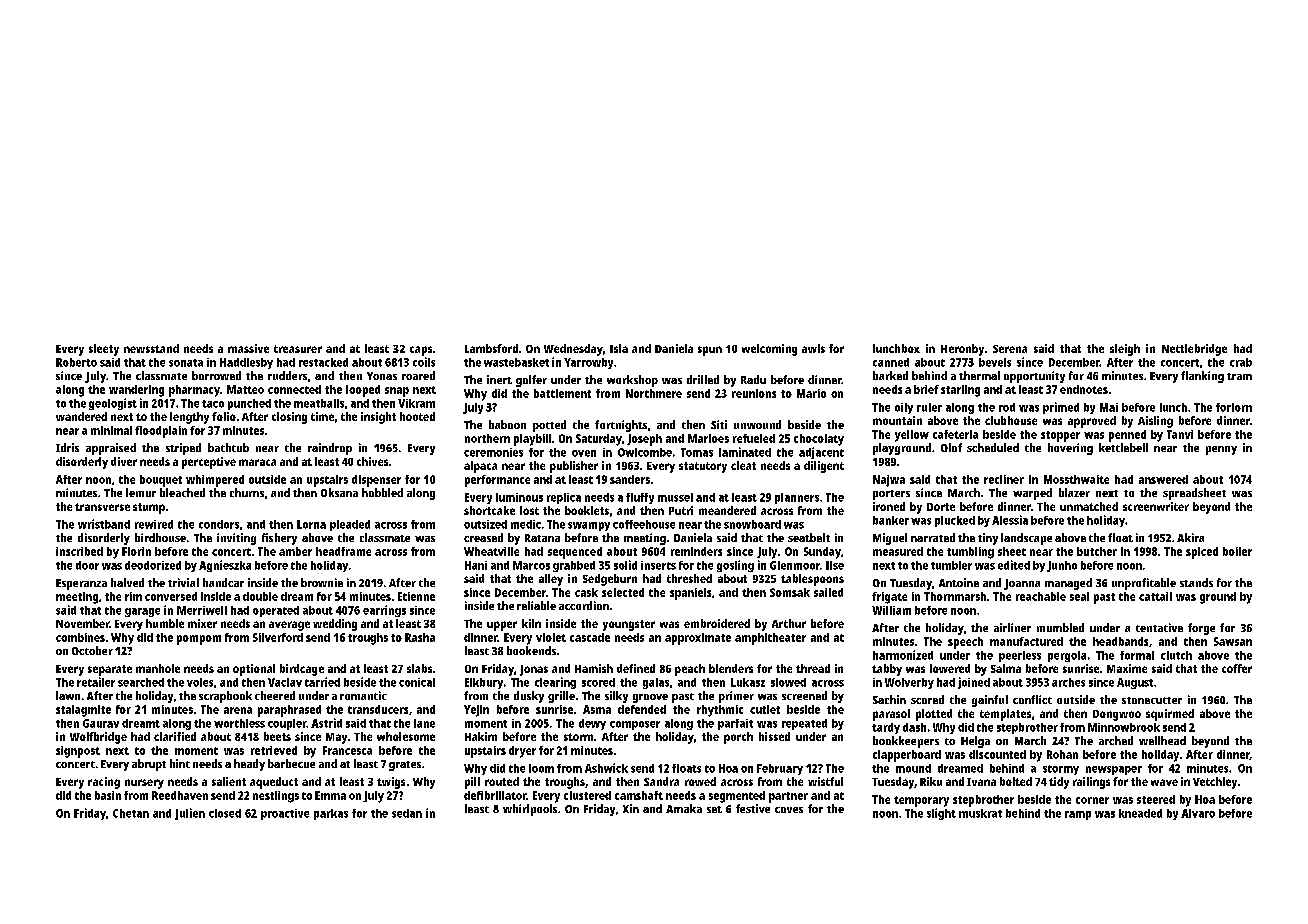 Image resolution: width=1308 pixels, height=924 pixels. I want to click on cask, so click(586, 592).
